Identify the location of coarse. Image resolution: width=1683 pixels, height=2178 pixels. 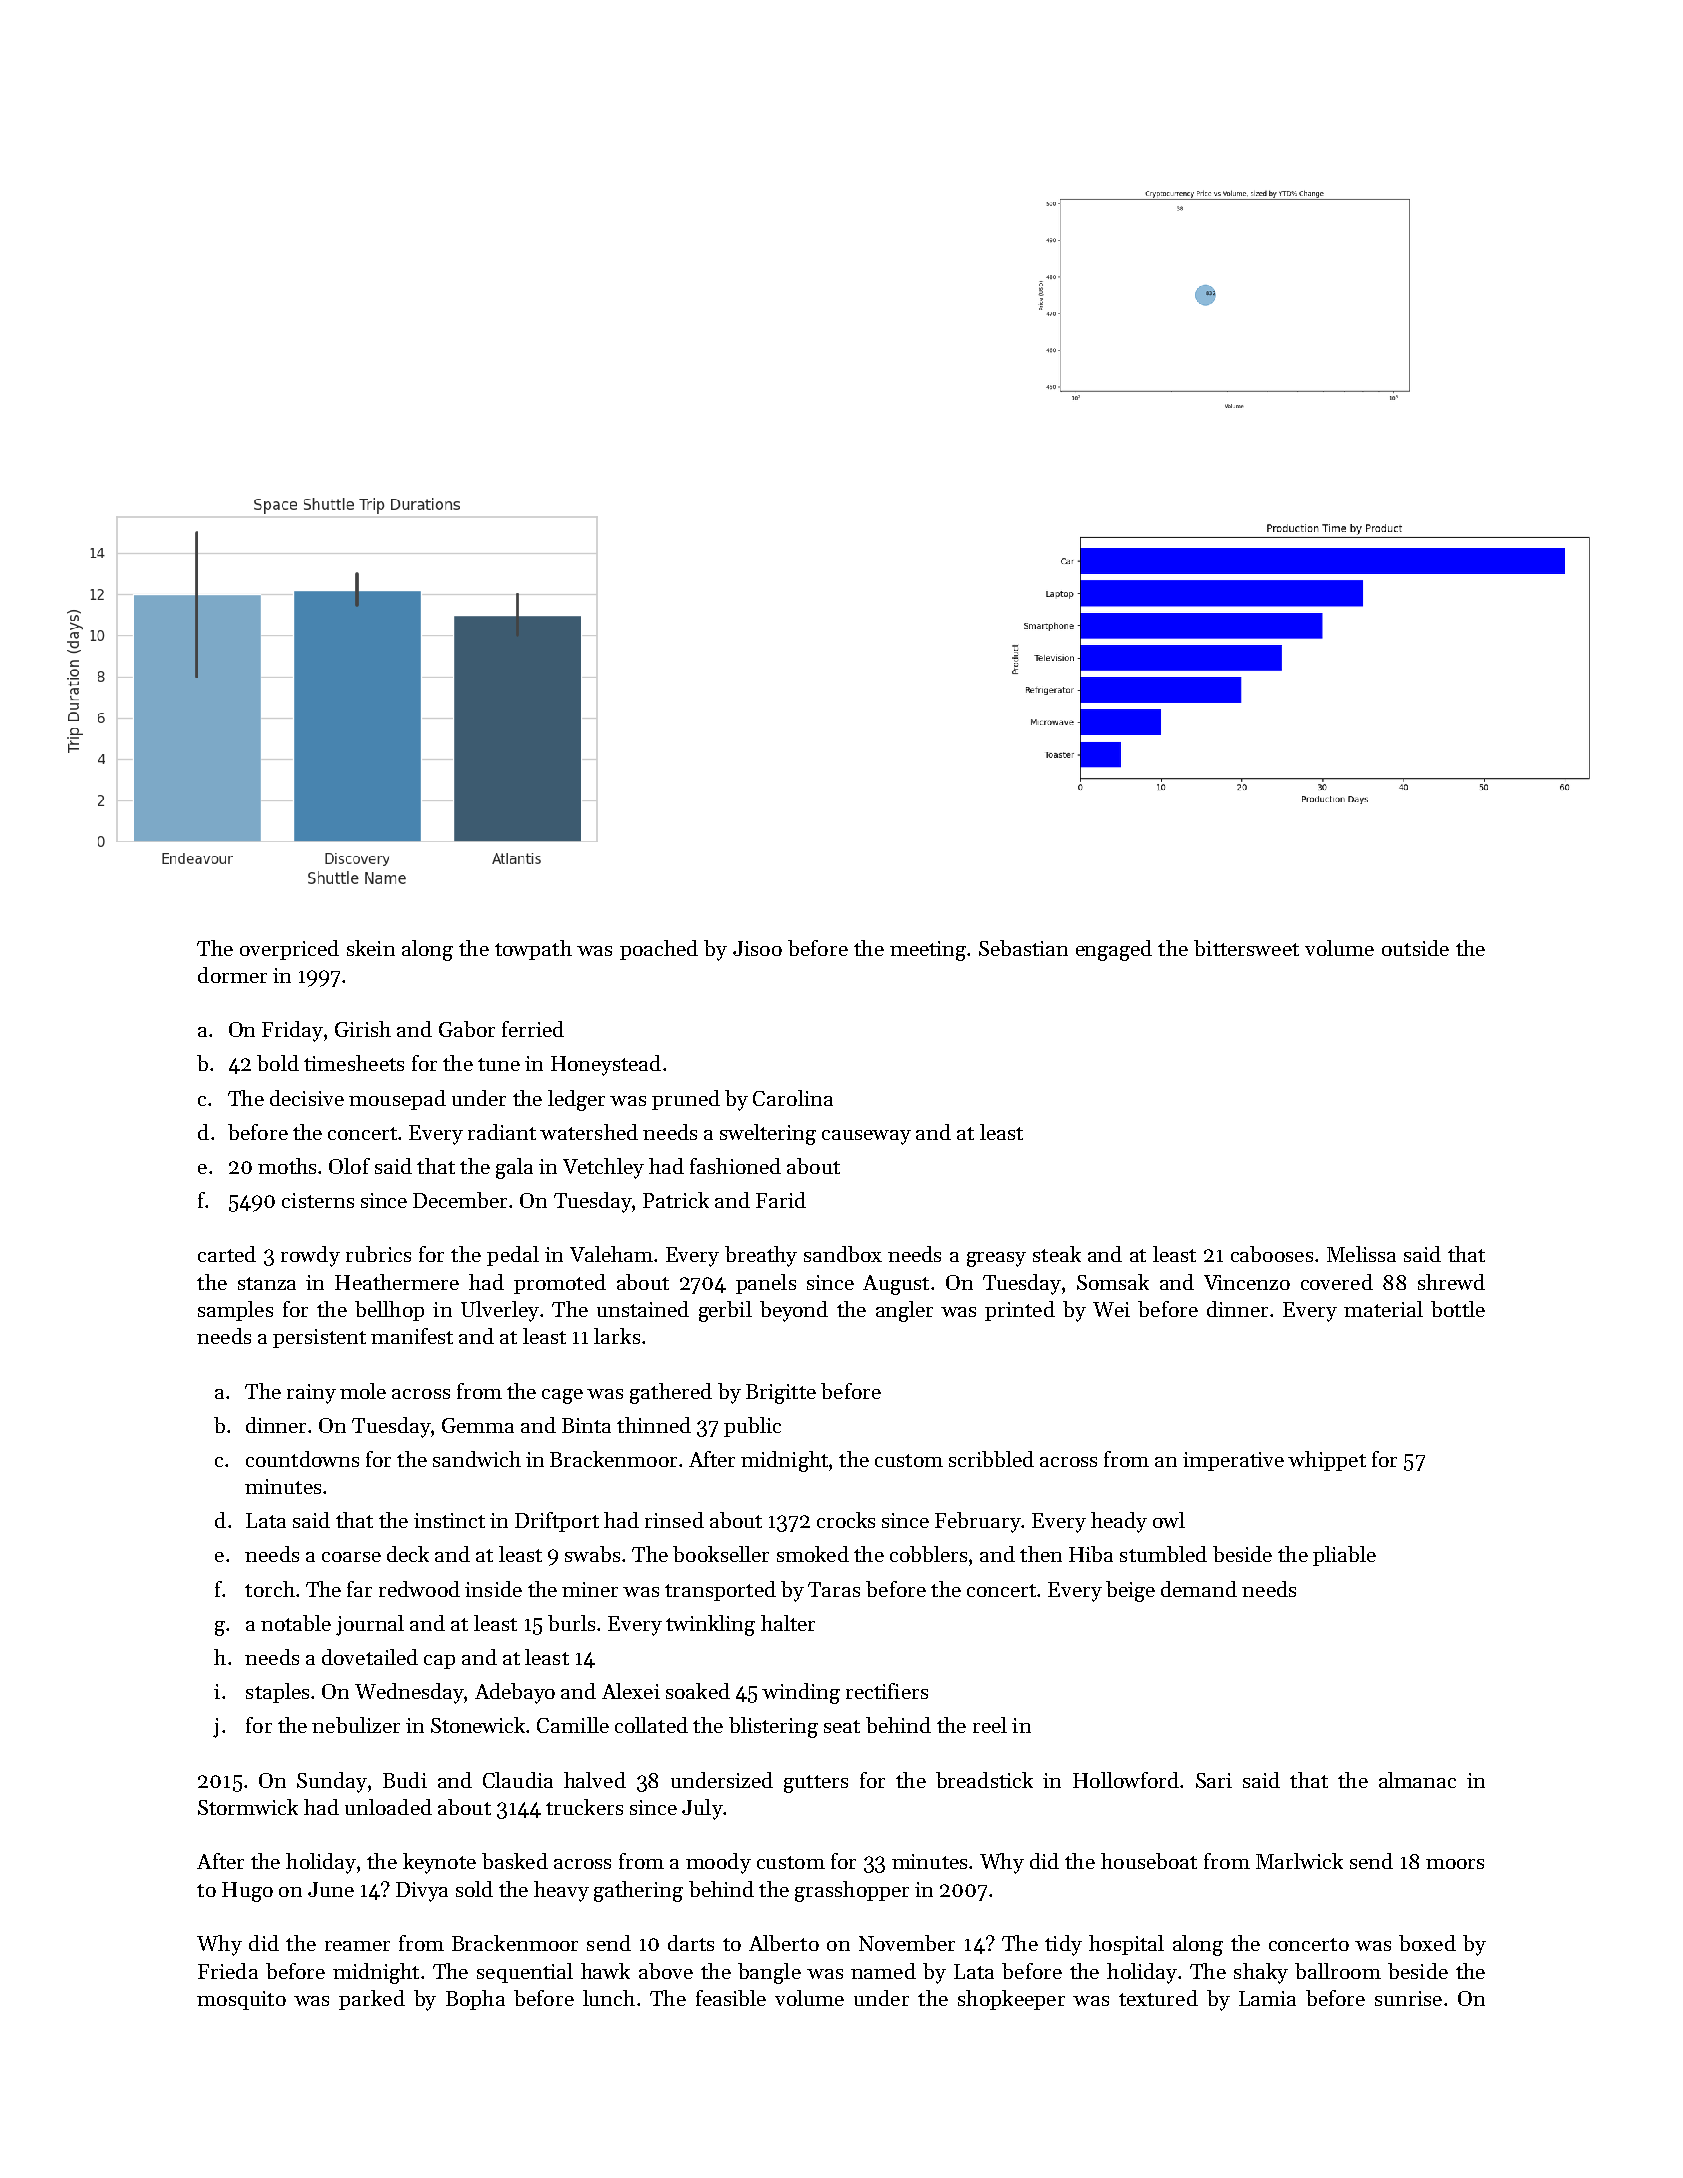
(351, 1557).
